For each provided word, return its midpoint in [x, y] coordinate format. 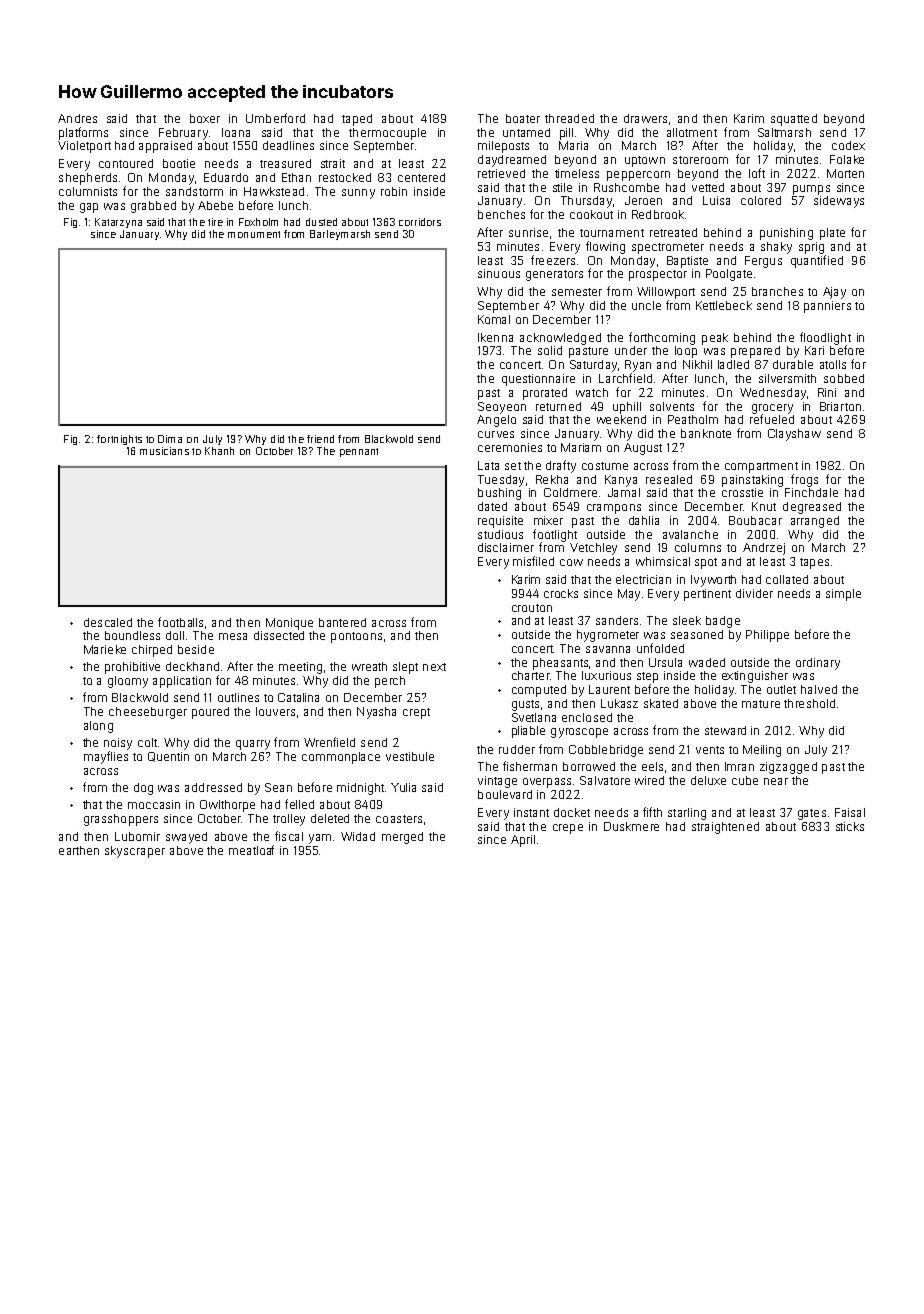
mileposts [503, 147]
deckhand [192, 666]
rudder [517, 749]
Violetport [84, 147]
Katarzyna [118, 223]
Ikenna [495, 337]
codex [848, 145]
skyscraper [135, 852]
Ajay [834, 293]
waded [707, 662]
